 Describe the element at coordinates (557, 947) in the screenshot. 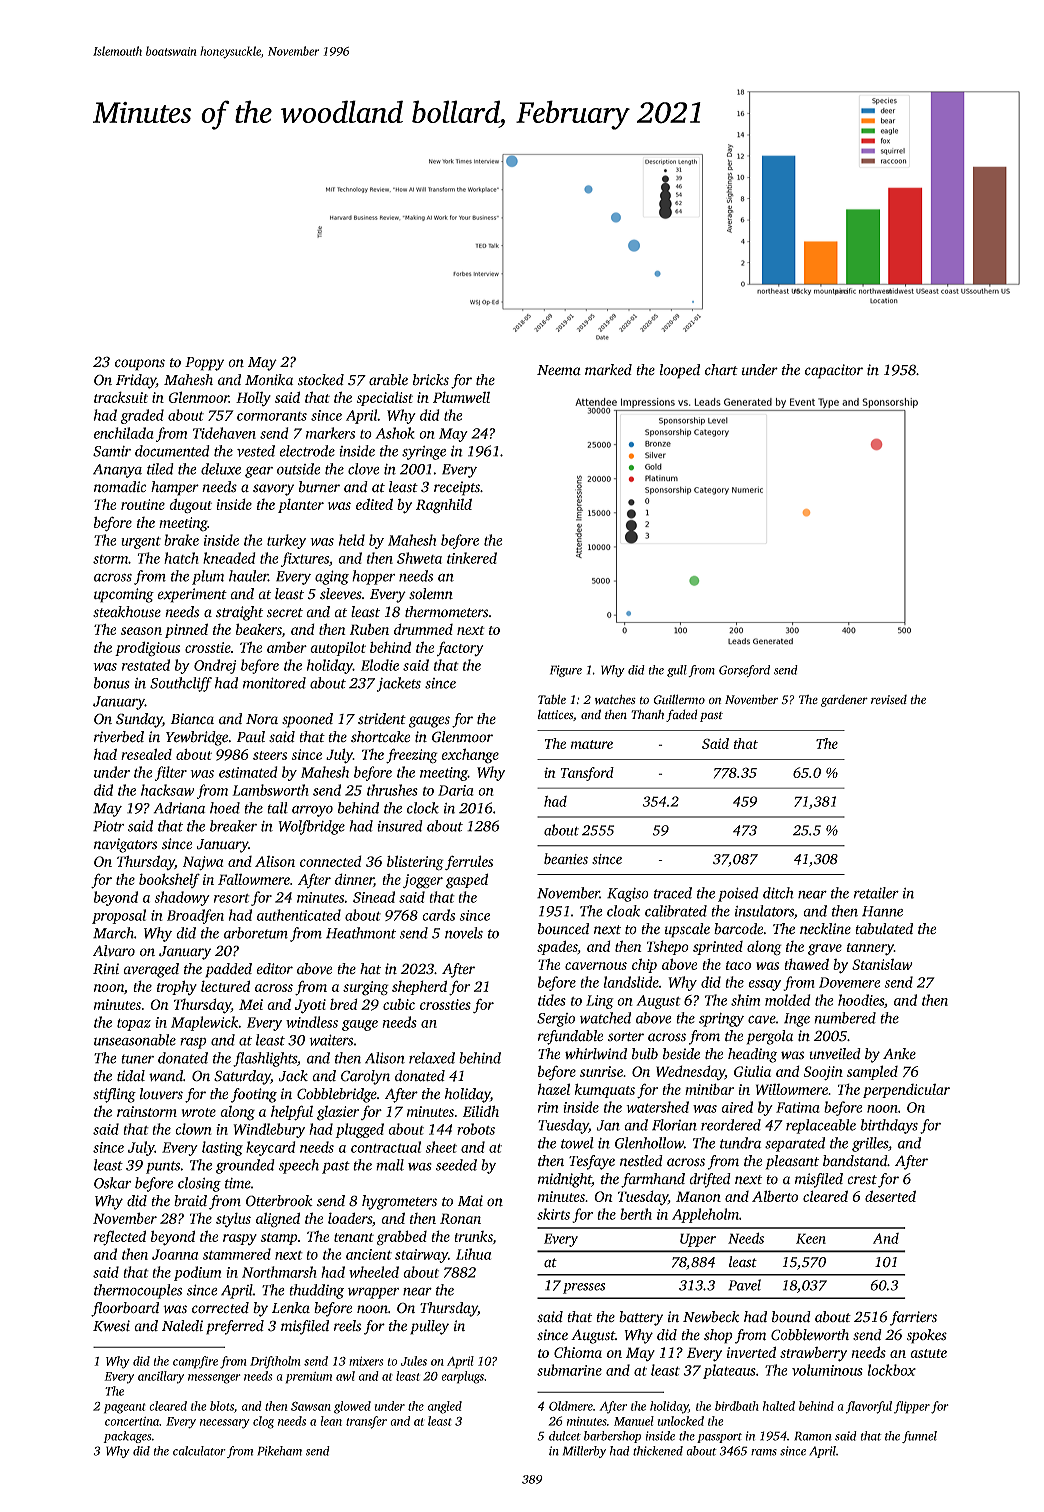

I see `spades` at that location.
